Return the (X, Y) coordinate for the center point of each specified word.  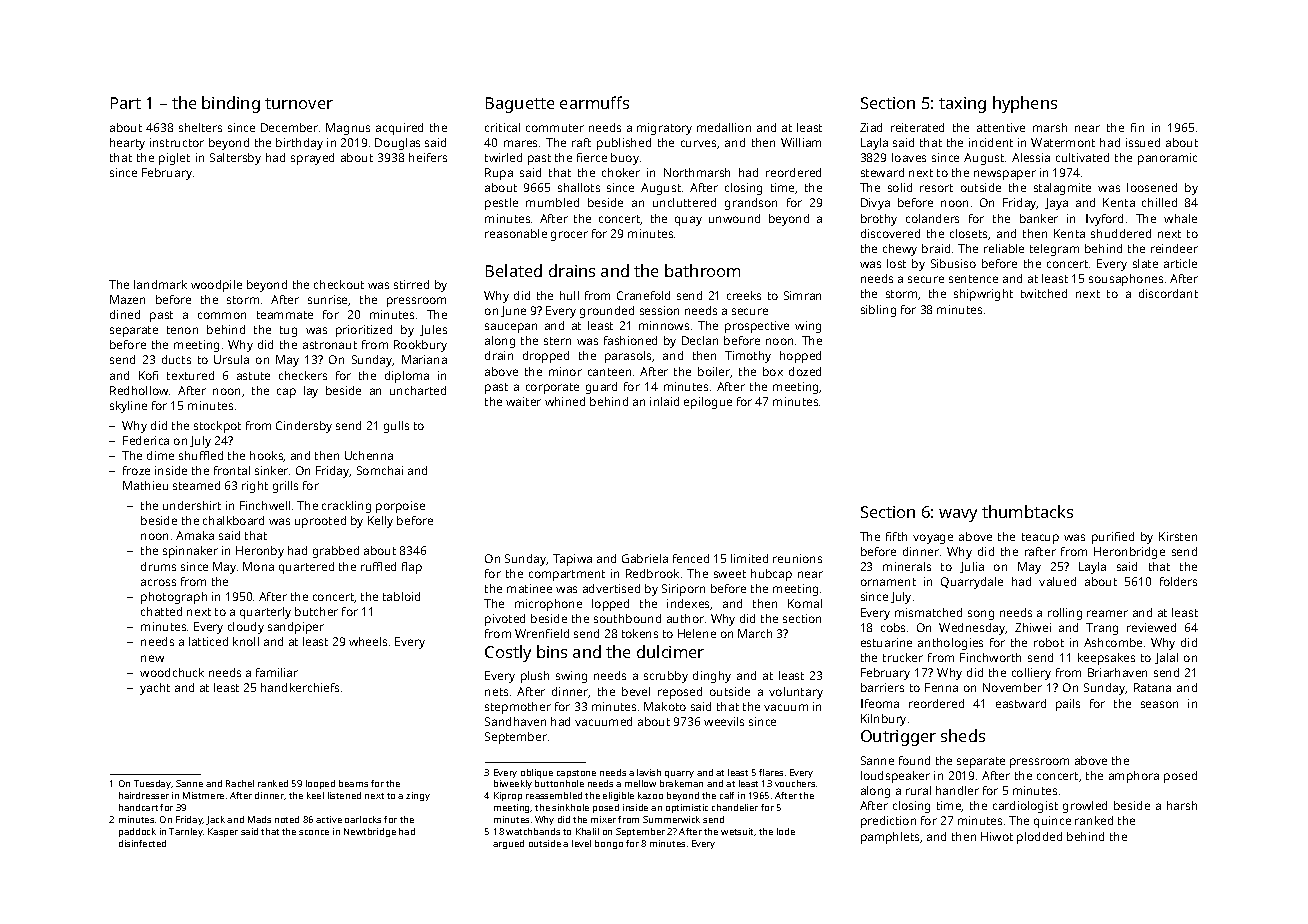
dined (125, 314)
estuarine (886, 642)
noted (287, 819)
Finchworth (990, 657)
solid (900, 187)
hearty (127, 144)
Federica (146, 440)
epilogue (708, 403)
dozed (805, 371)
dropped (546, 357)
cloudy (246, 628)
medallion (724, 127)
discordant (1168, 293)
